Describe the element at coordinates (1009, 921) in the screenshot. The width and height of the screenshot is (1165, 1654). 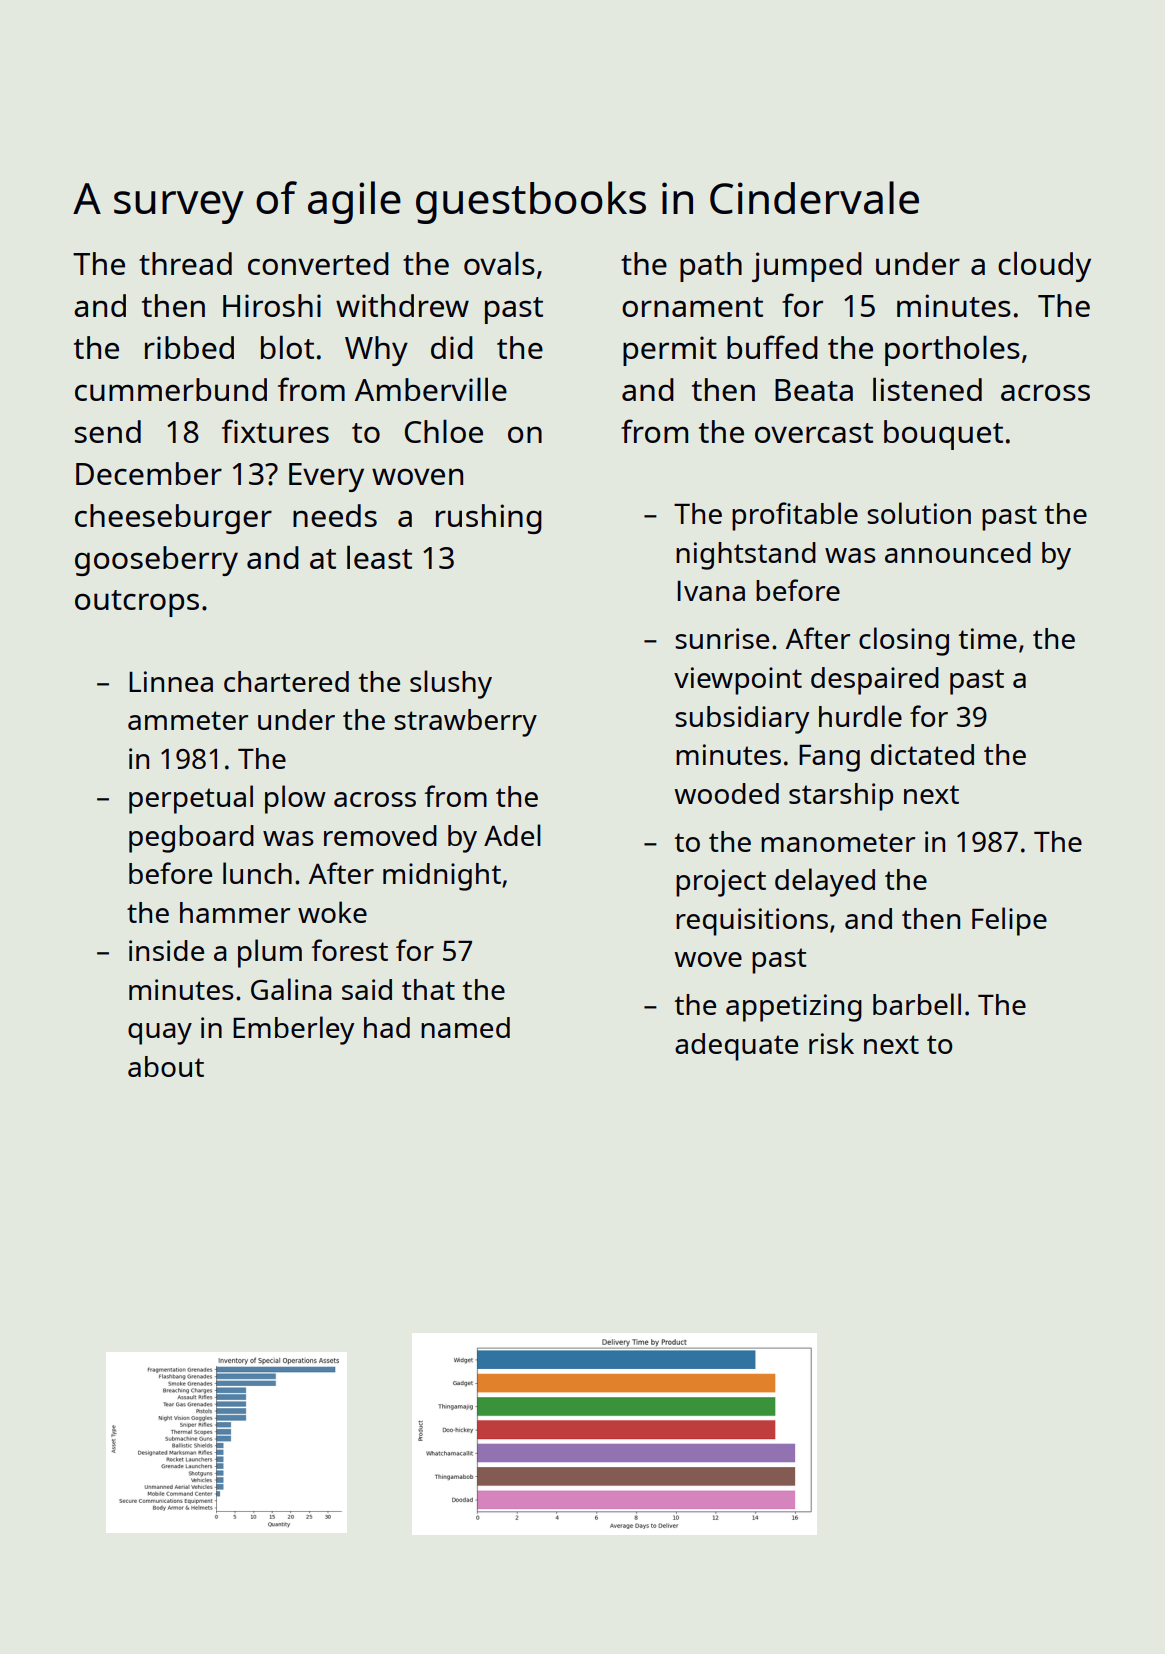
I see `Felipe` at that location.
